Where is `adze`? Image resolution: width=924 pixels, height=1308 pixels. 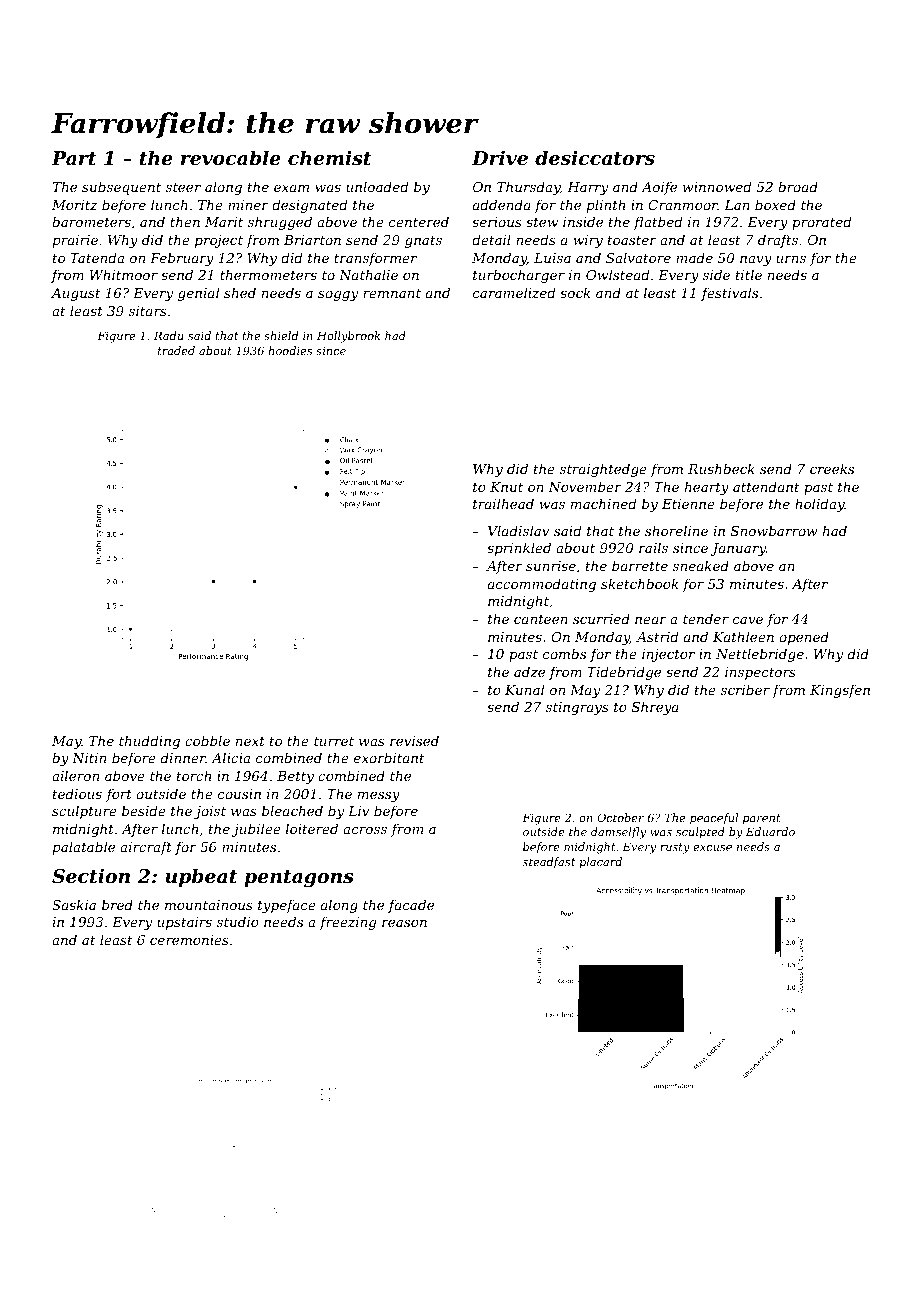 adze is located at coordinates (529, 672).
